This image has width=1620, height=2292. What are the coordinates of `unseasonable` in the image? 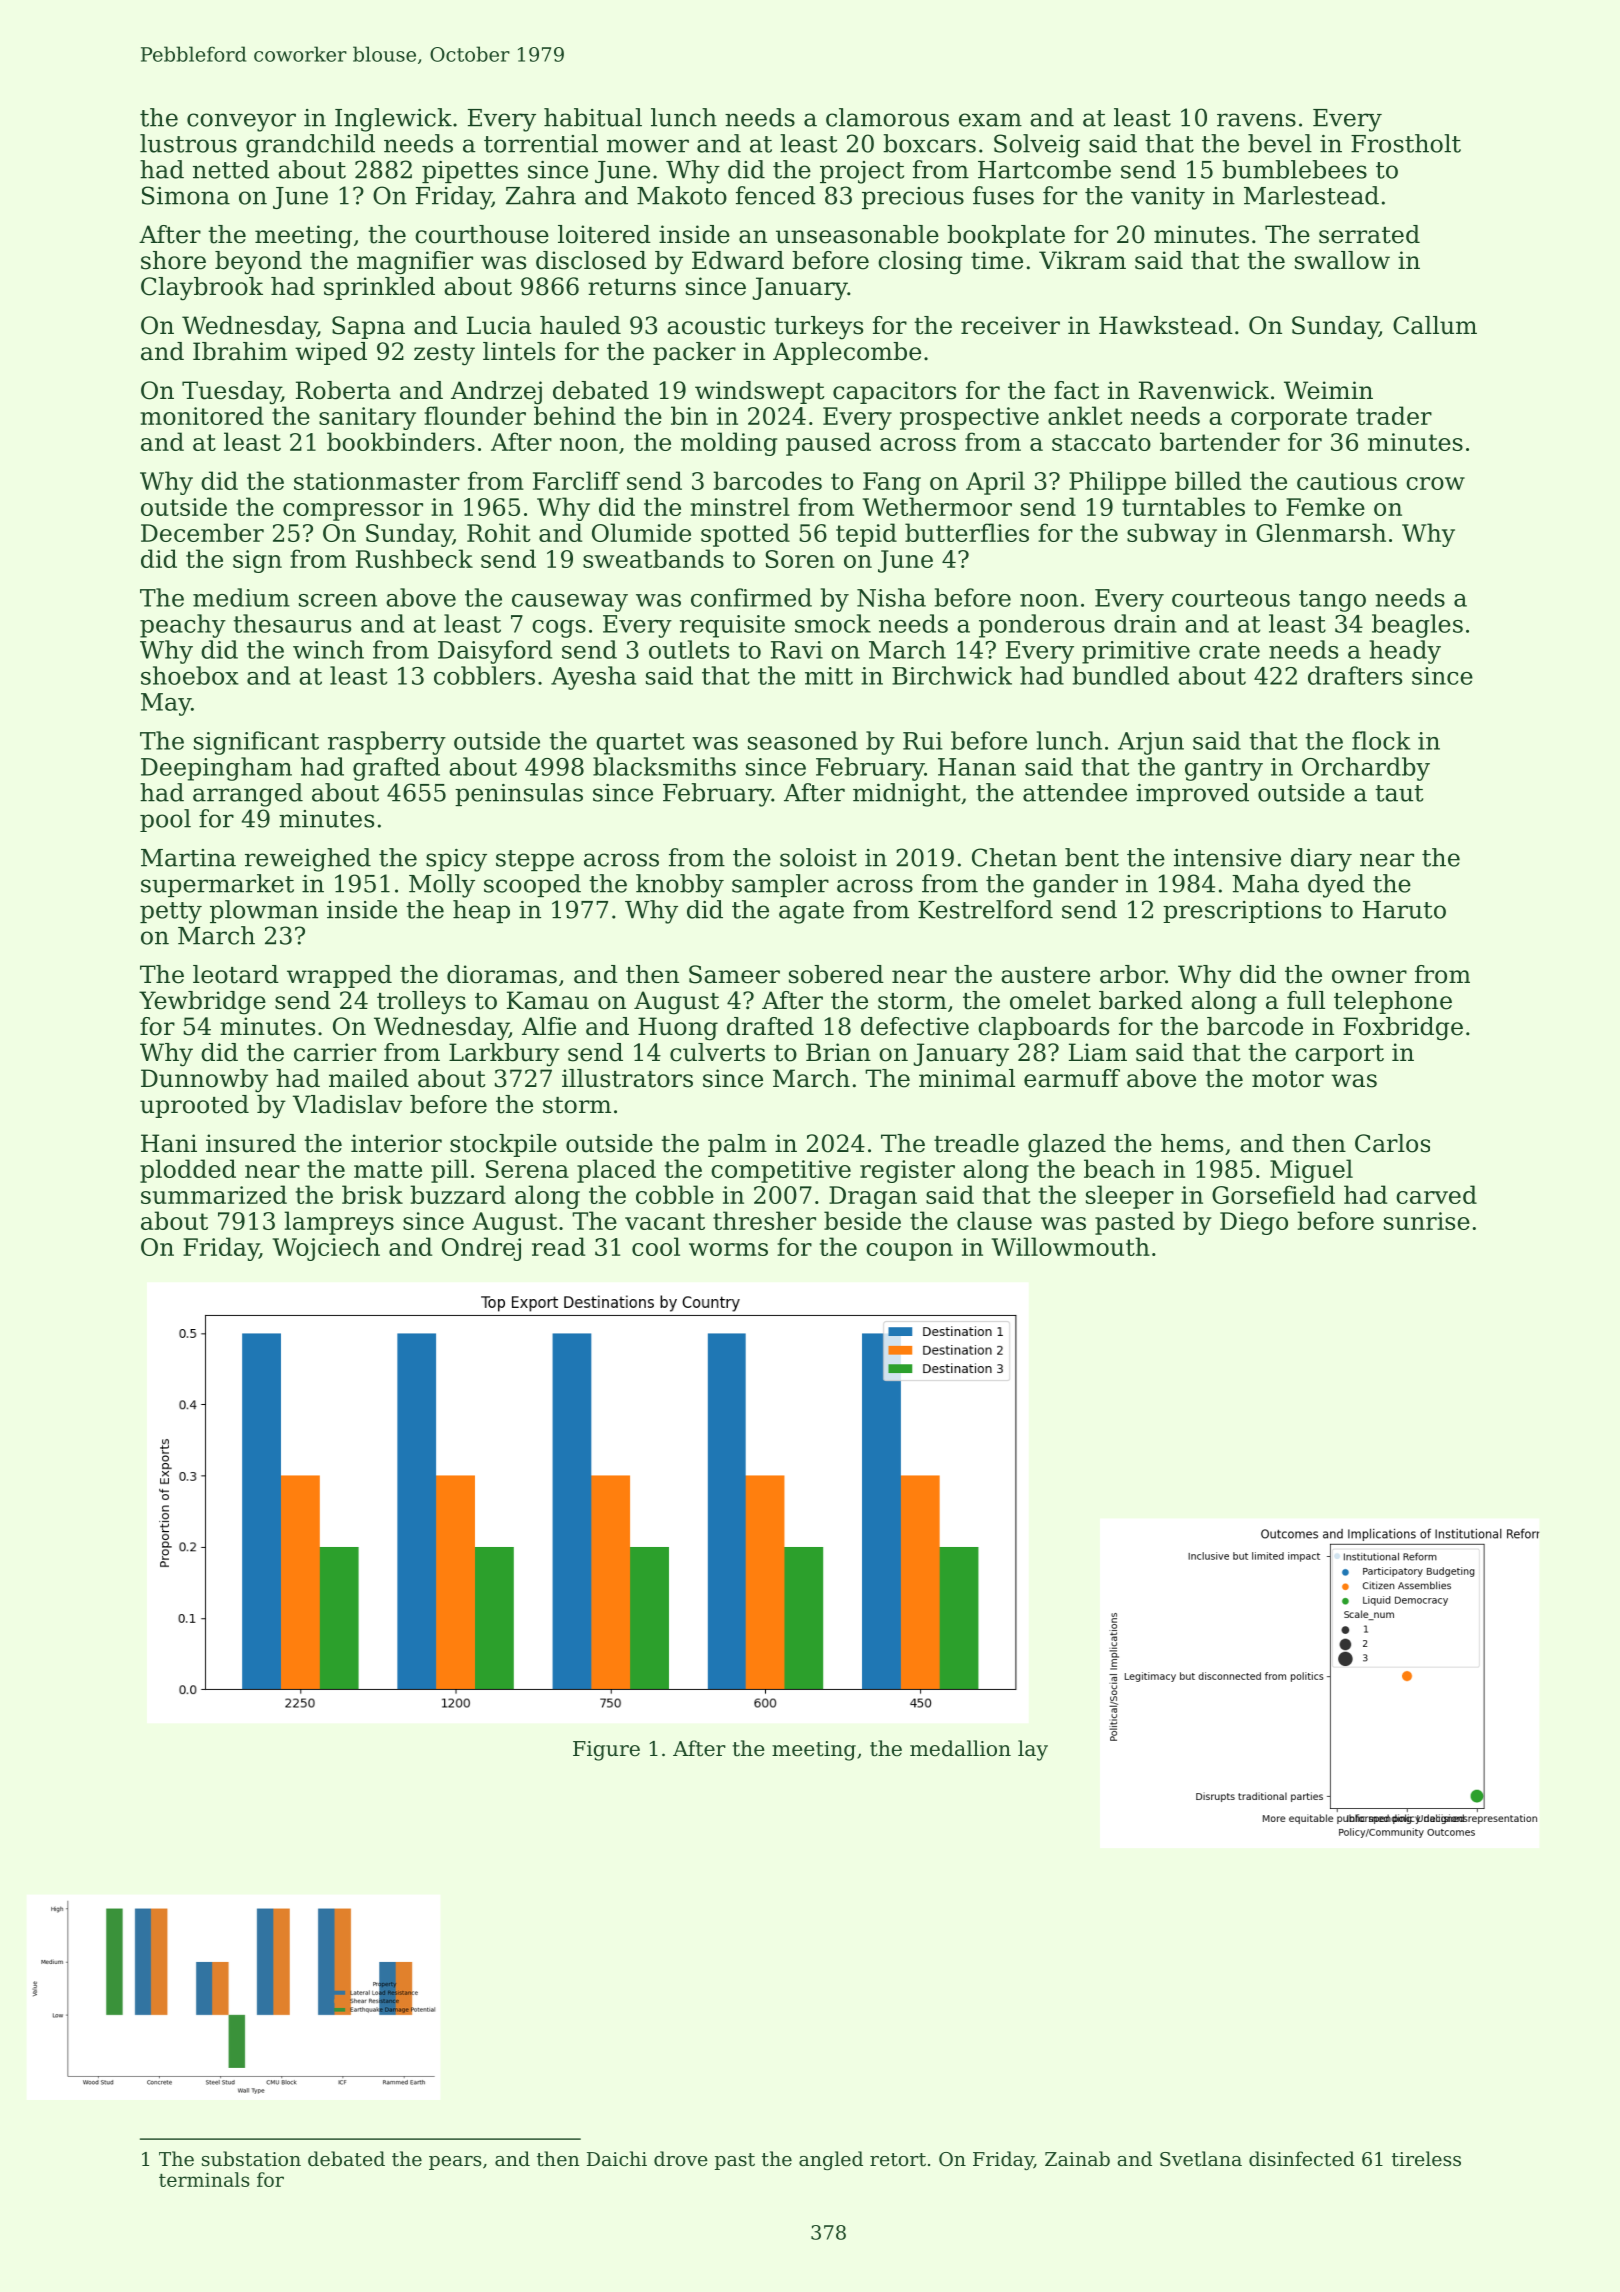 It's located at (857, 234).
